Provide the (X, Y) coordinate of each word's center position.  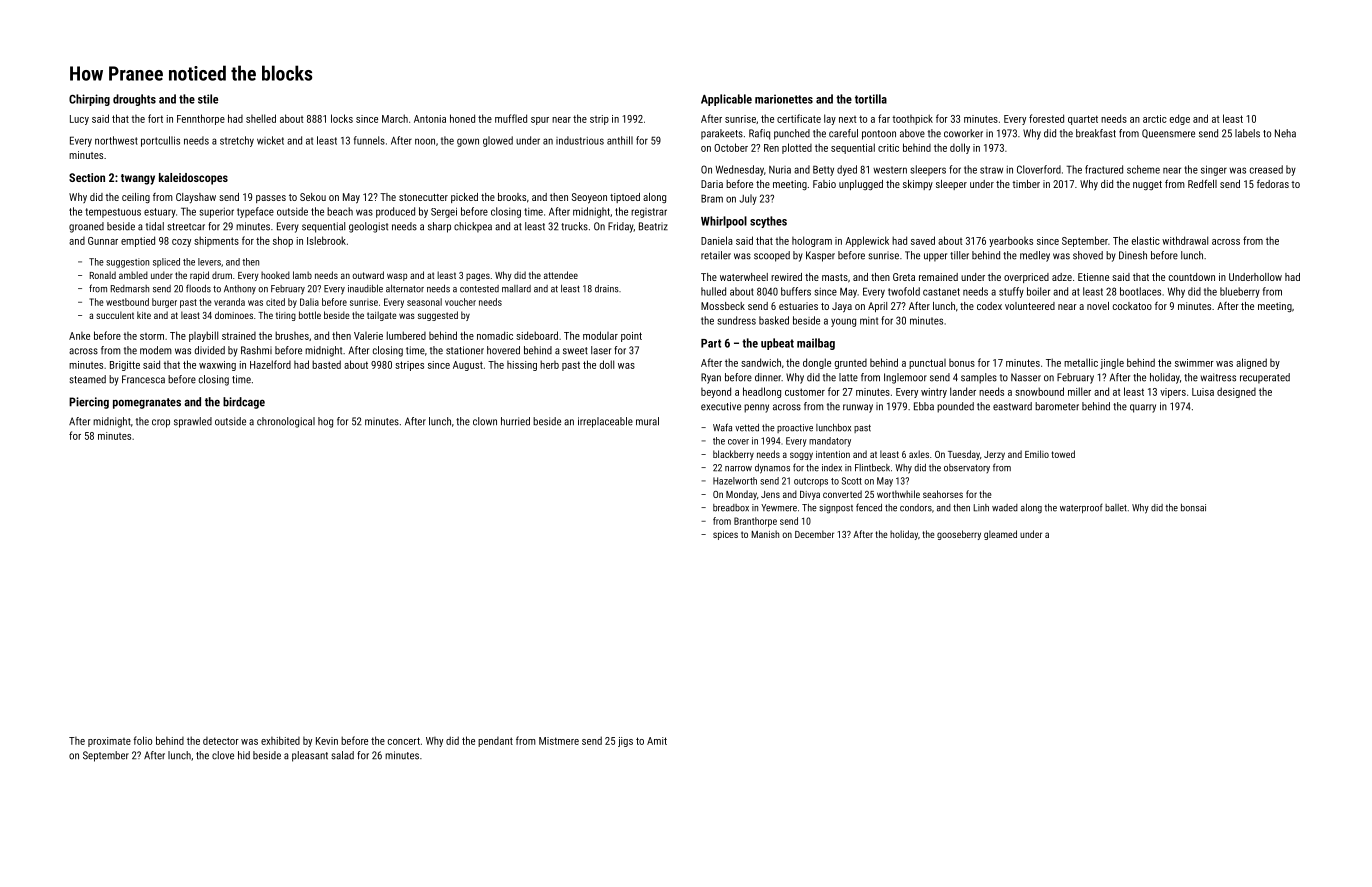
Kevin (327, 741)
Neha (1285, 133)
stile (208, 99)
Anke (79, 336)
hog (325, 422)
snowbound (1039, 391)
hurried (515, 421)
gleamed (1000, 535)
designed (1236, 392)
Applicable (726, 100)
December (814, 534)
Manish (765, 534)
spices (725, 535)
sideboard (537, 335)
